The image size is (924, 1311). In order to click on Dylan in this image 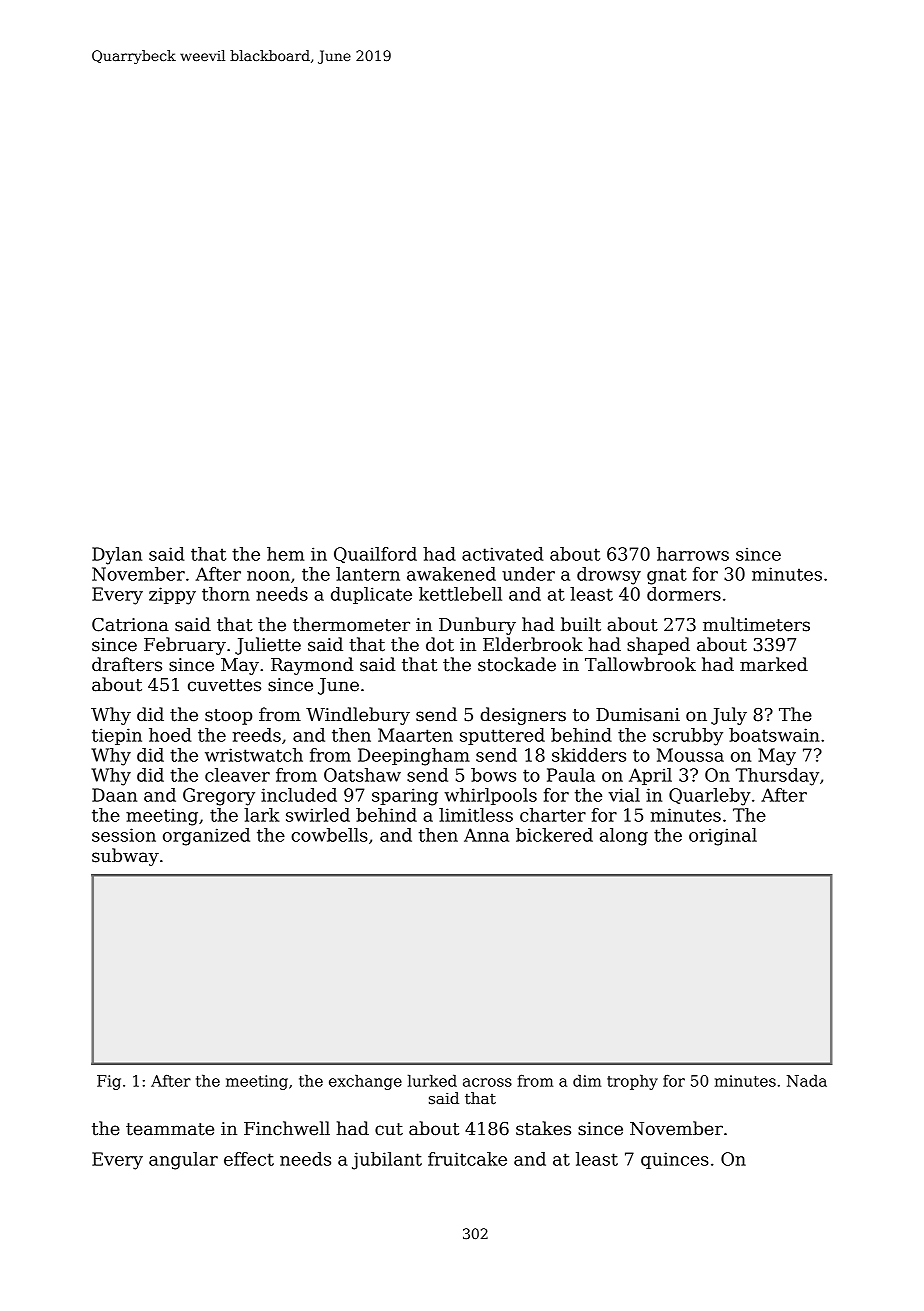, I will do `click(117, 556)`.
